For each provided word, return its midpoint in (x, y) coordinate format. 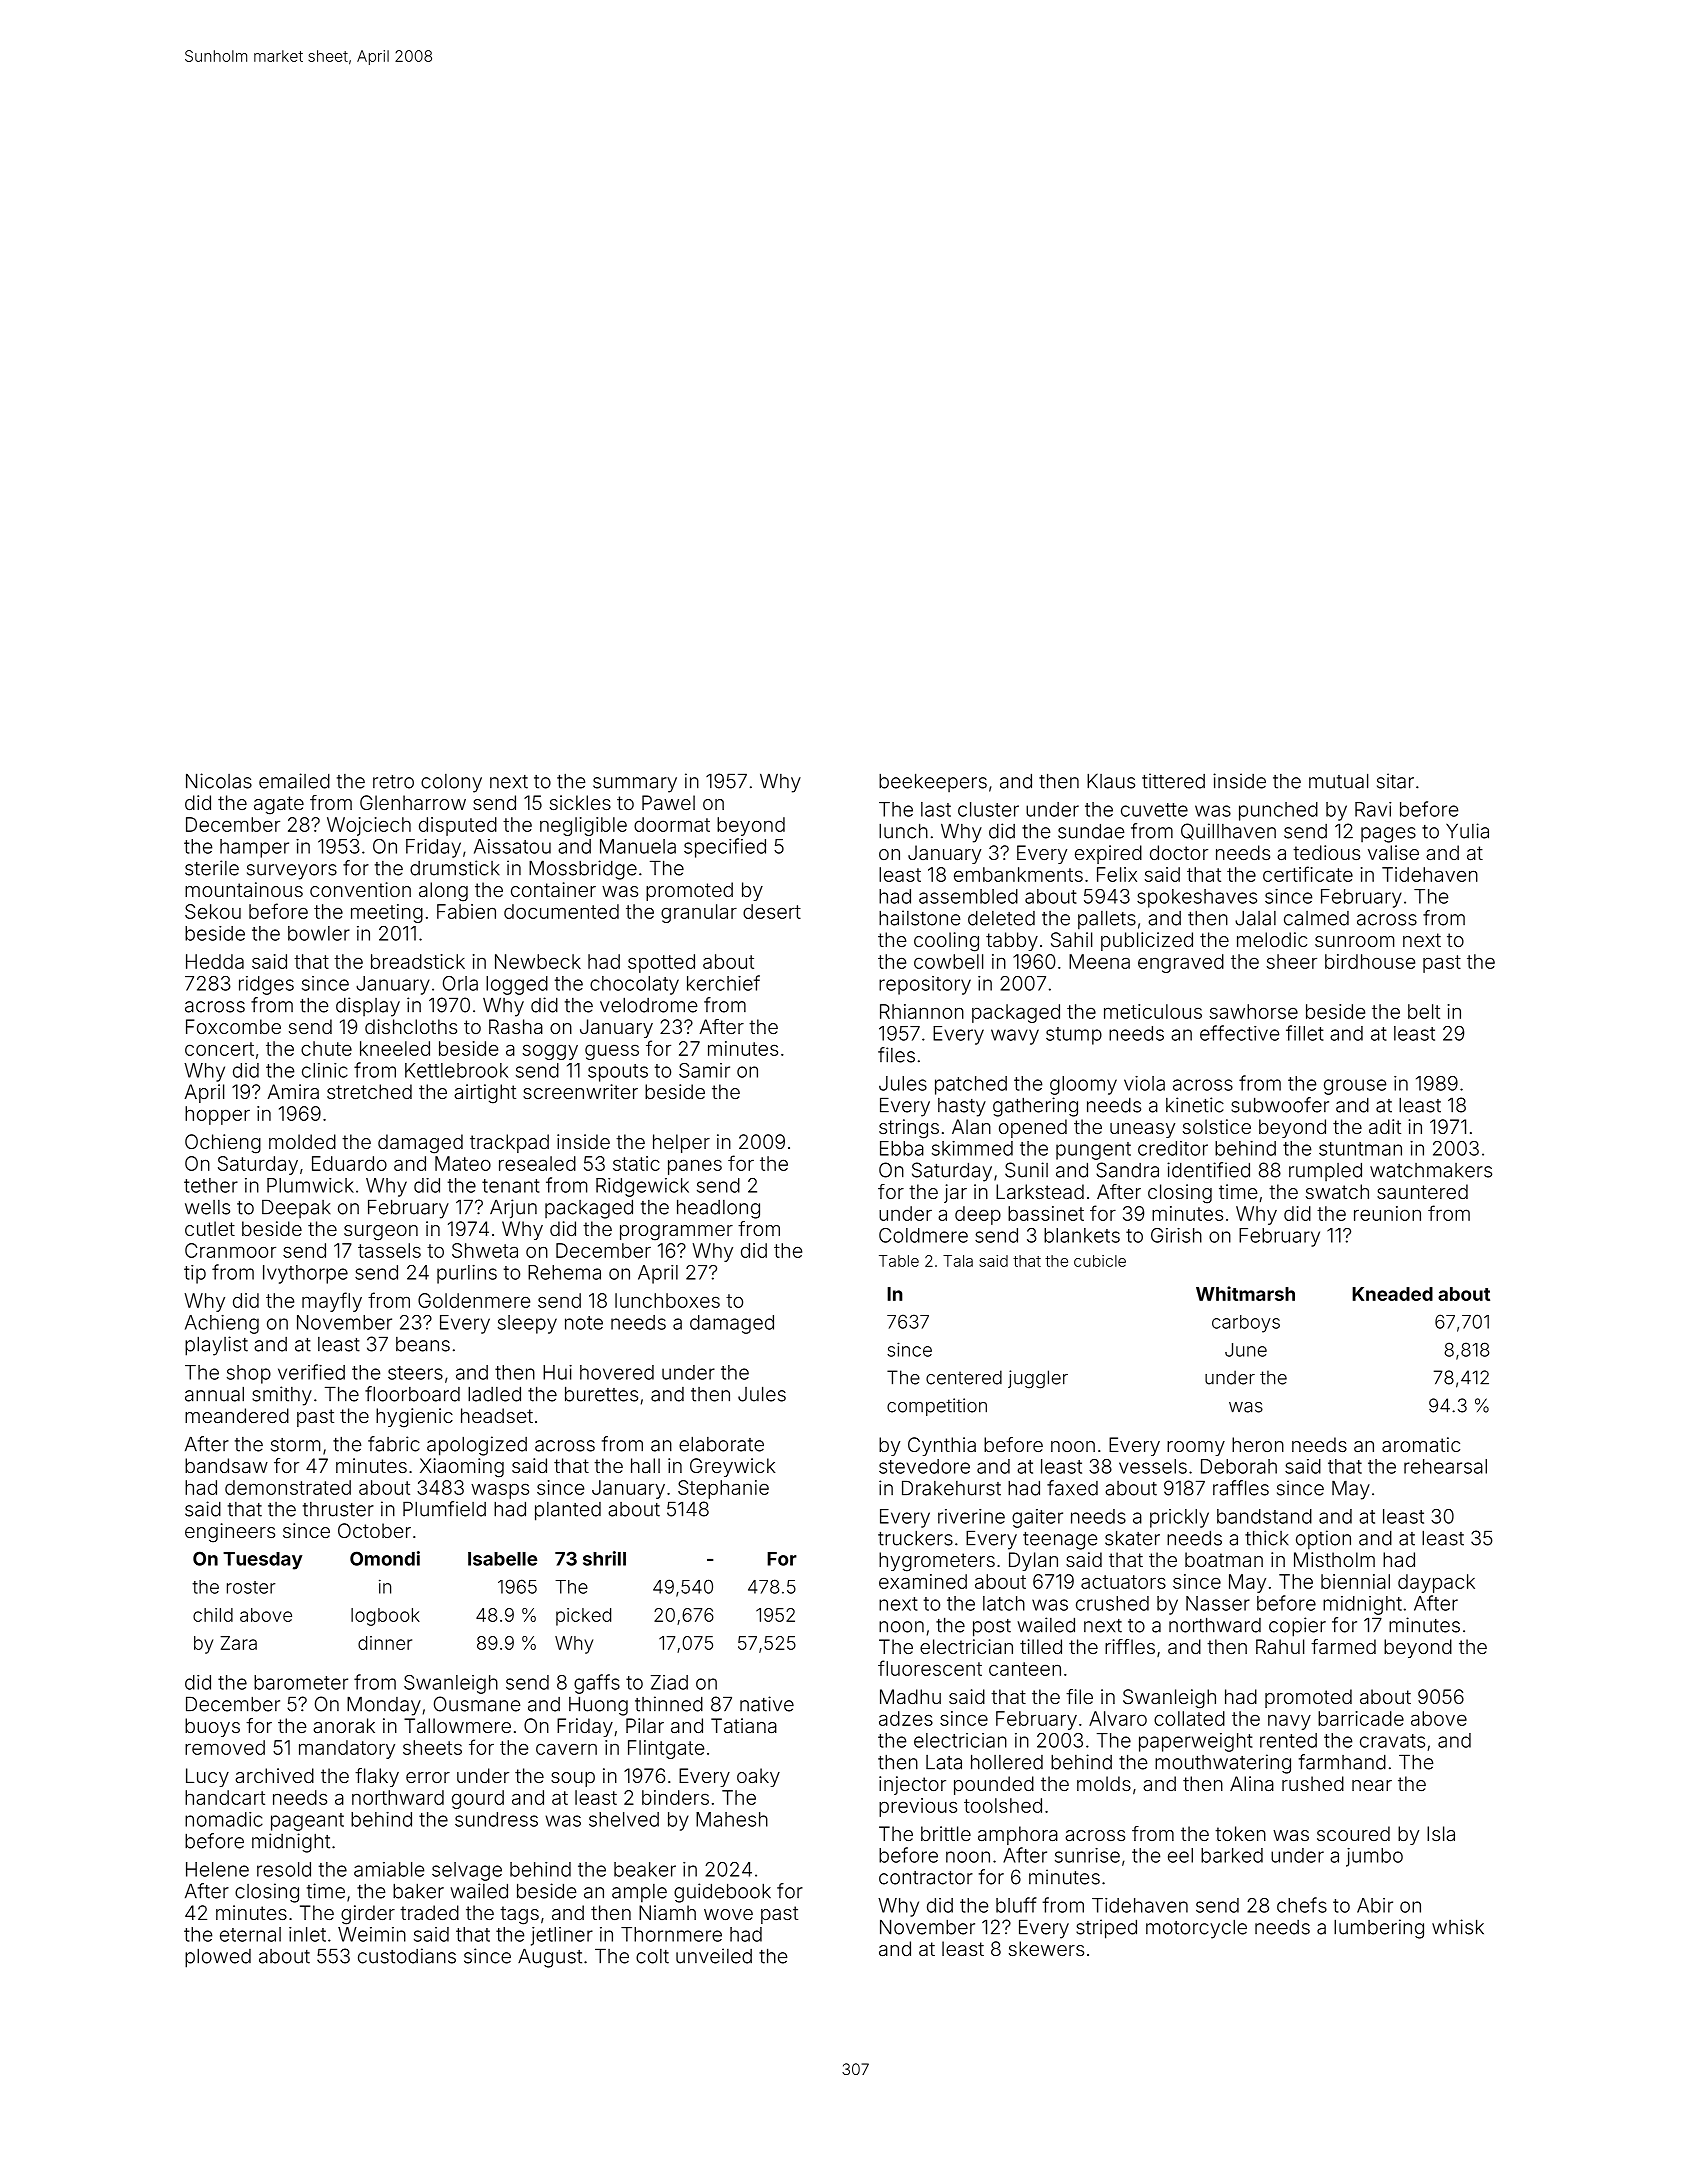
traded (429, 1912)
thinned (669, 1704)
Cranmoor (230, 1250)
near (1372, 1785)
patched (971, 1085)
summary (635, 785)
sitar (1395, 781)
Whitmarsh (1245, 1293)
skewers (1046, 1948)
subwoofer (1280, 1105)
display (368, 1007)
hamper (254, 848)
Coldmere (923, 1235)
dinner (385, 1643)
